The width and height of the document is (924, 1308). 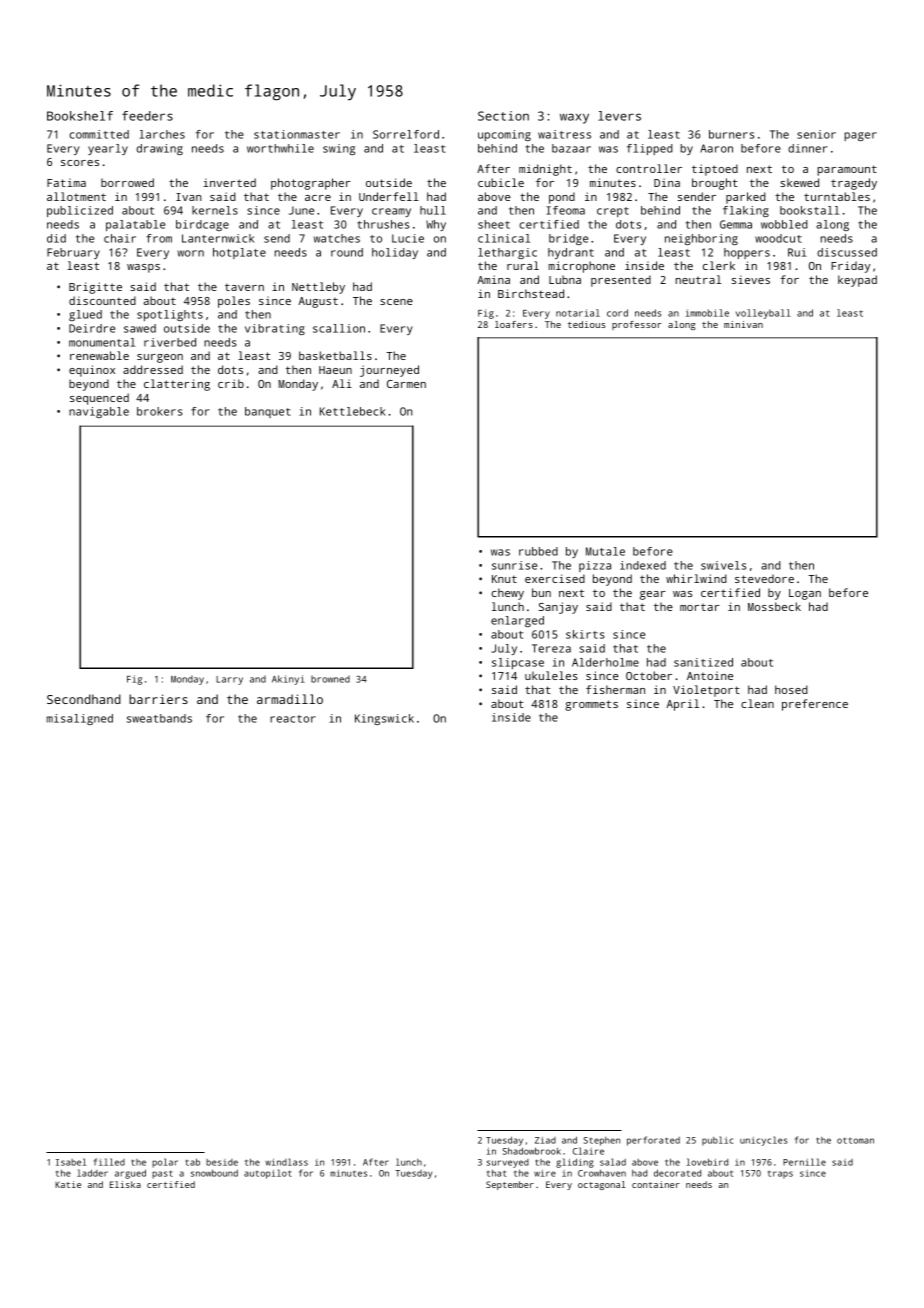 What do you see at coordinates (71, 1162) in the document?
I see `Isabel` at bounding box center [71, 1162].
